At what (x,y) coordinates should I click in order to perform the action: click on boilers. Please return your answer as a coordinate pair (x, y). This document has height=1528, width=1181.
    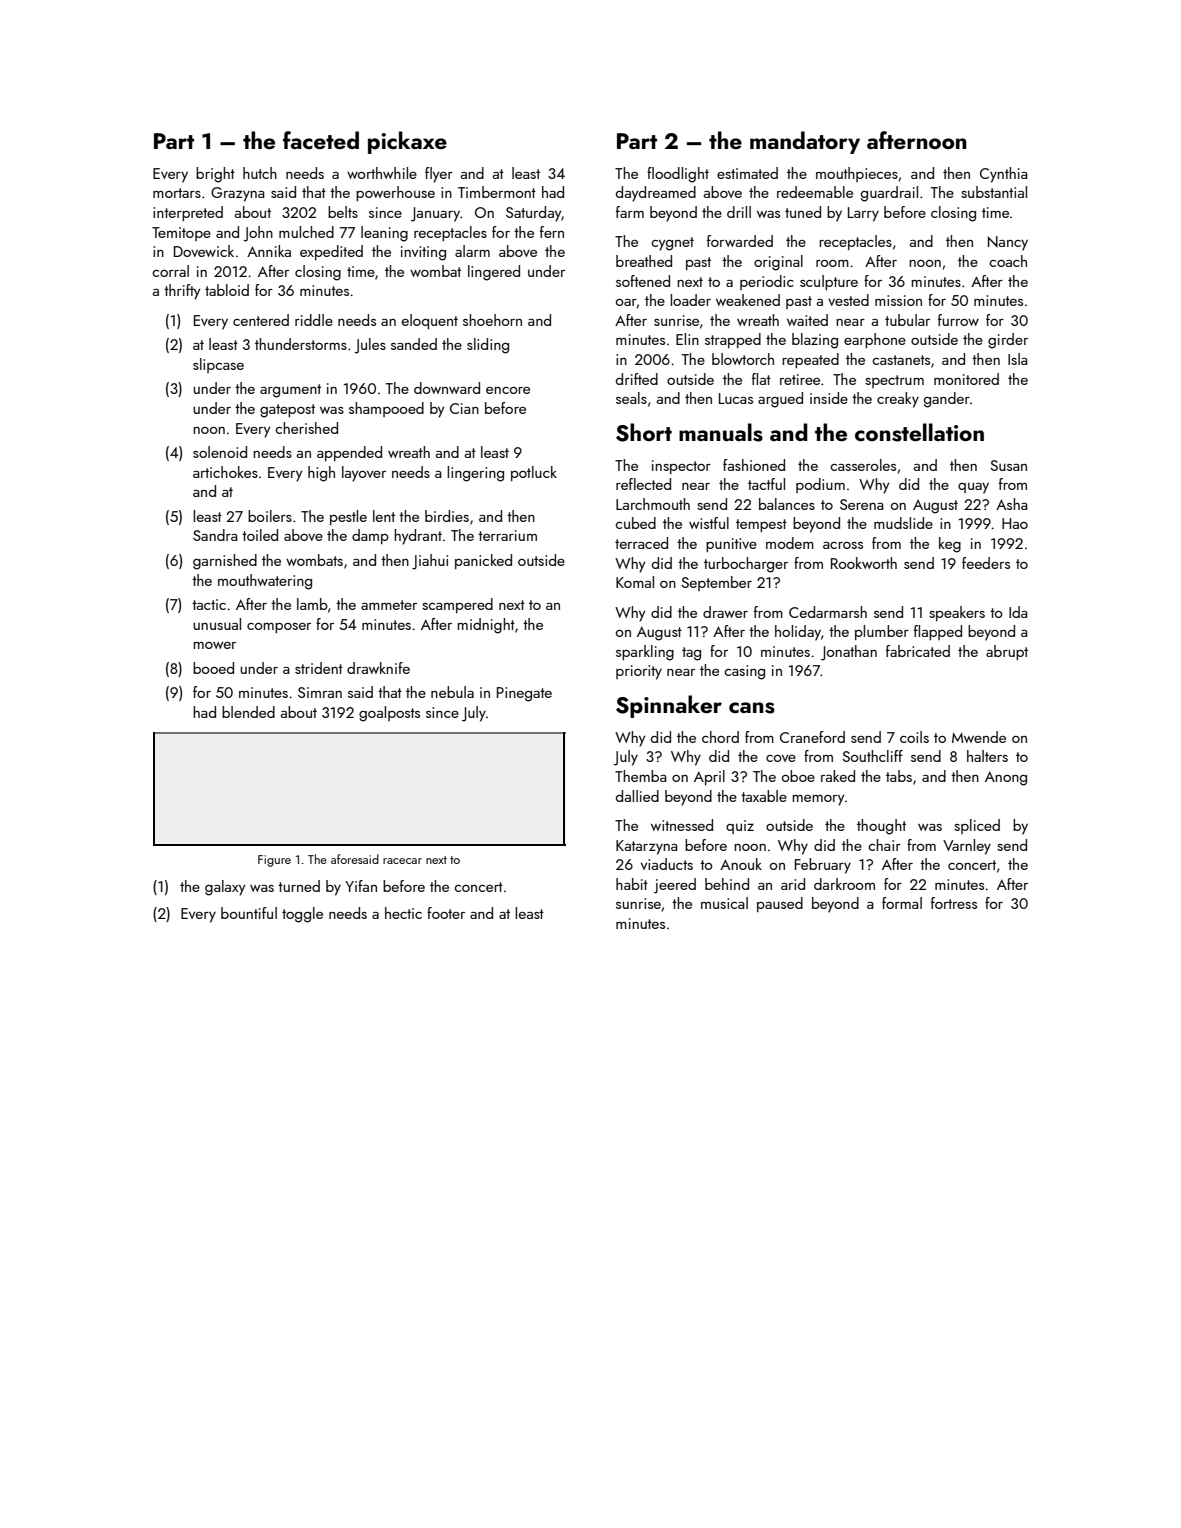
    Looking at the image, I should click on (270, 516).
